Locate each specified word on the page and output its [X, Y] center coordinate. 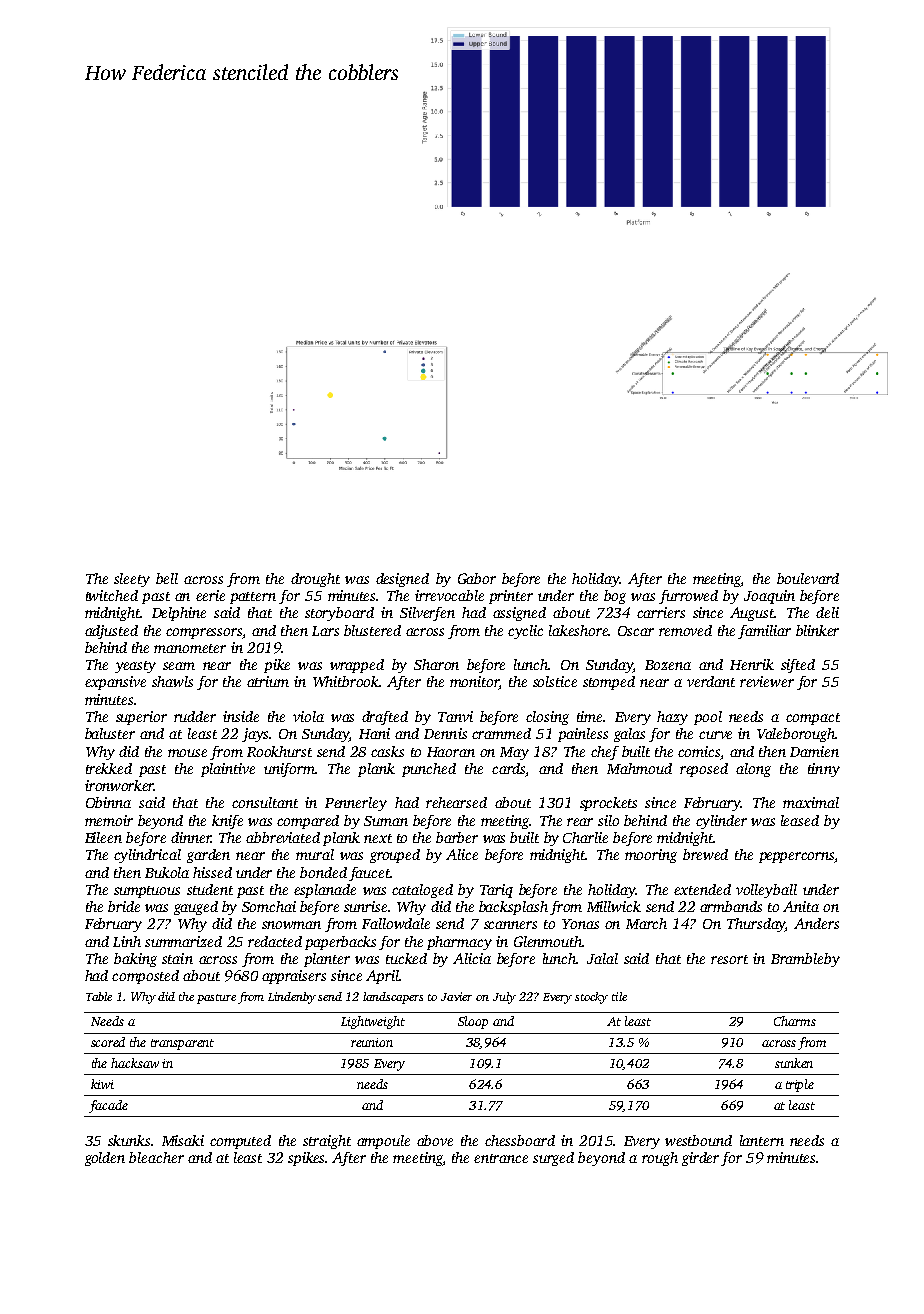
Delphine [179, 614]
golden [105, 1159]
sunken [794, 1063]
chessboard [520, 1140]
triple [800, 1085]
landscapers [393, 998]
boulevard [808, 578]
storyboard [339, 614]
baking [135, 960]
